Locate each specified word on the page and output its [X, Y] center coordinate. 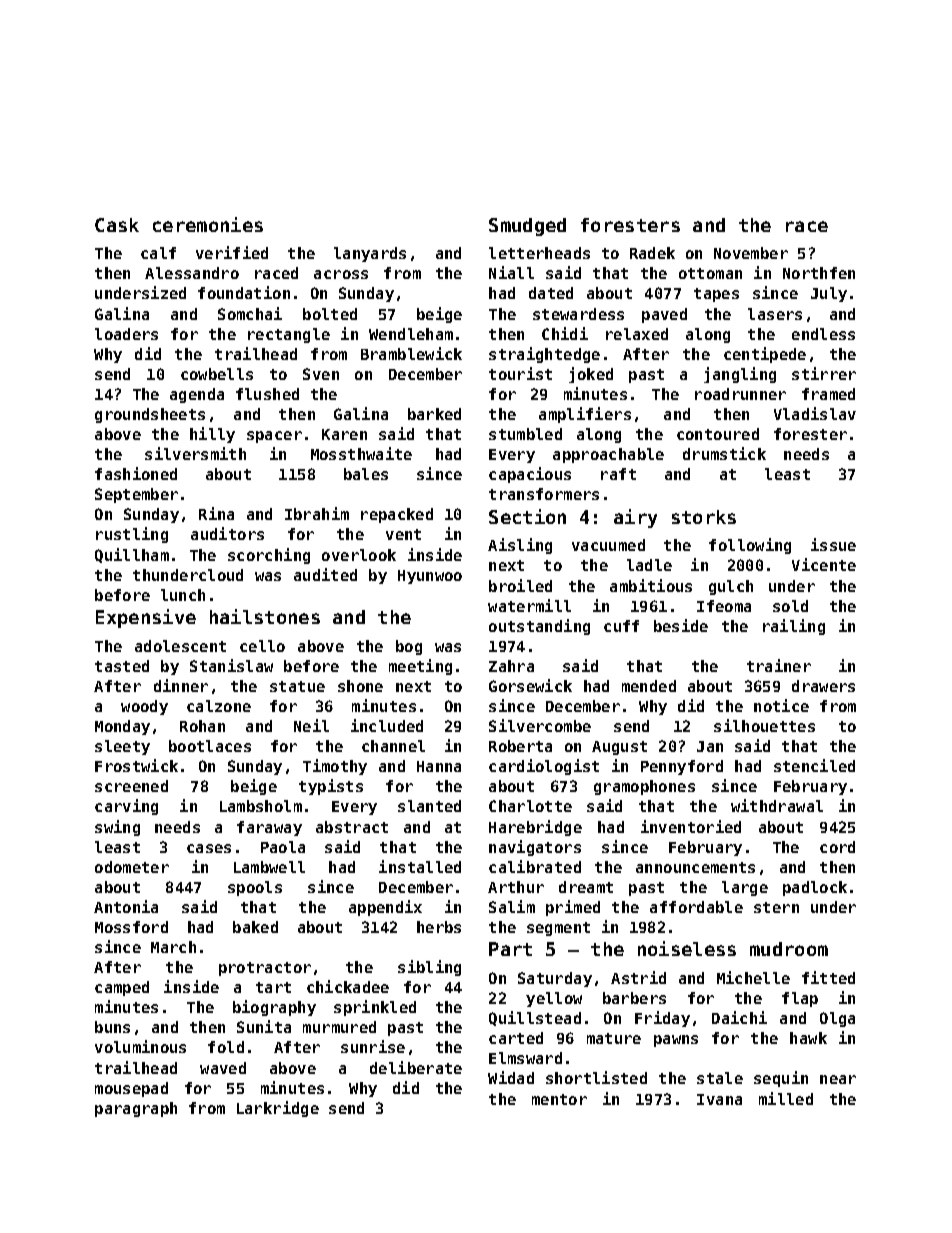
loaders [126, 334]
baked [255, 927]
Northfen [819, 273]
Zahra [511, 666]
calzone [219, 706]
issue [833, 544]
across [341, 274]
